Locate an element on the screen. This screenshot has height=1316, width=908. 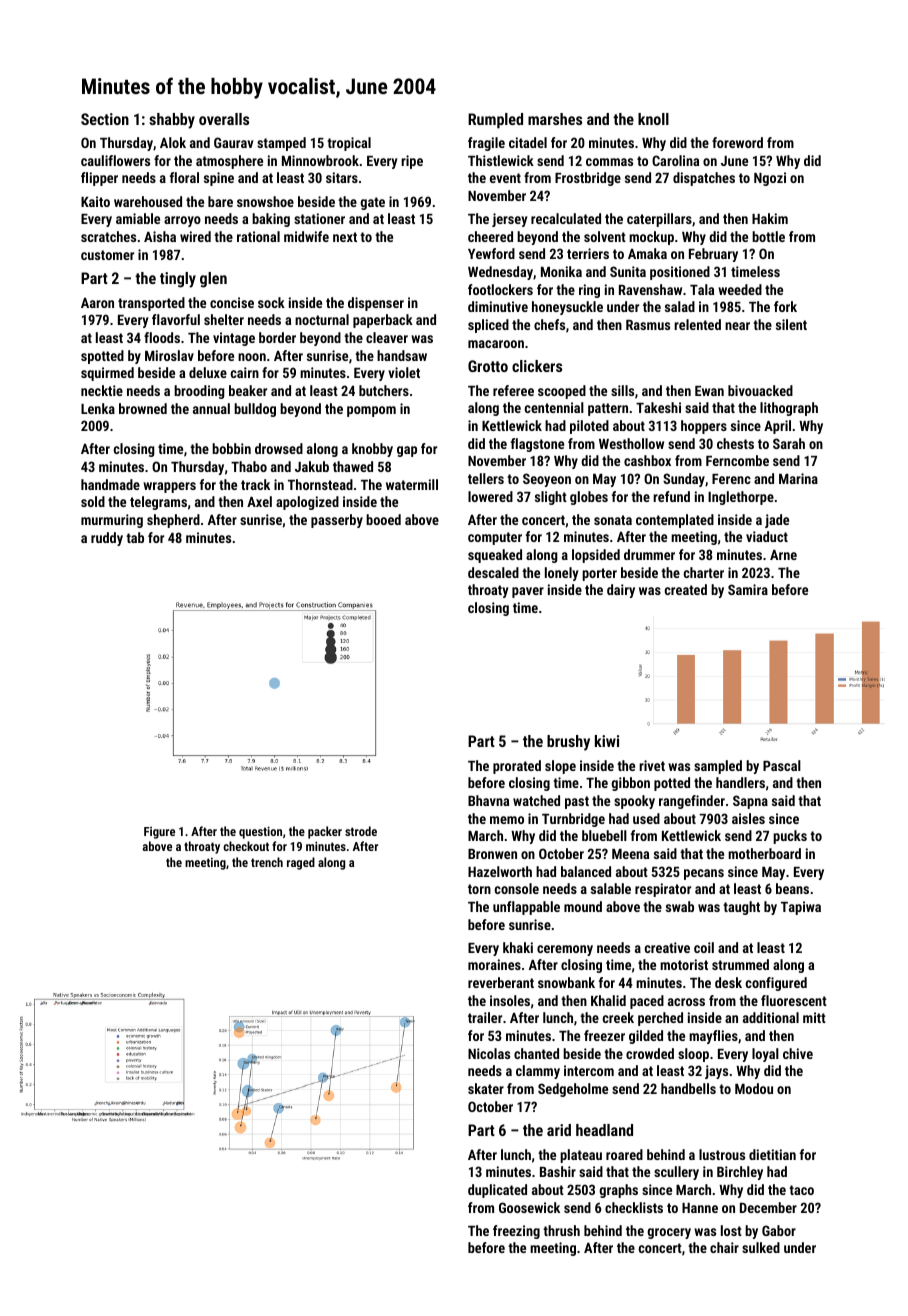
shabby is located at coordinates (172, 121).
